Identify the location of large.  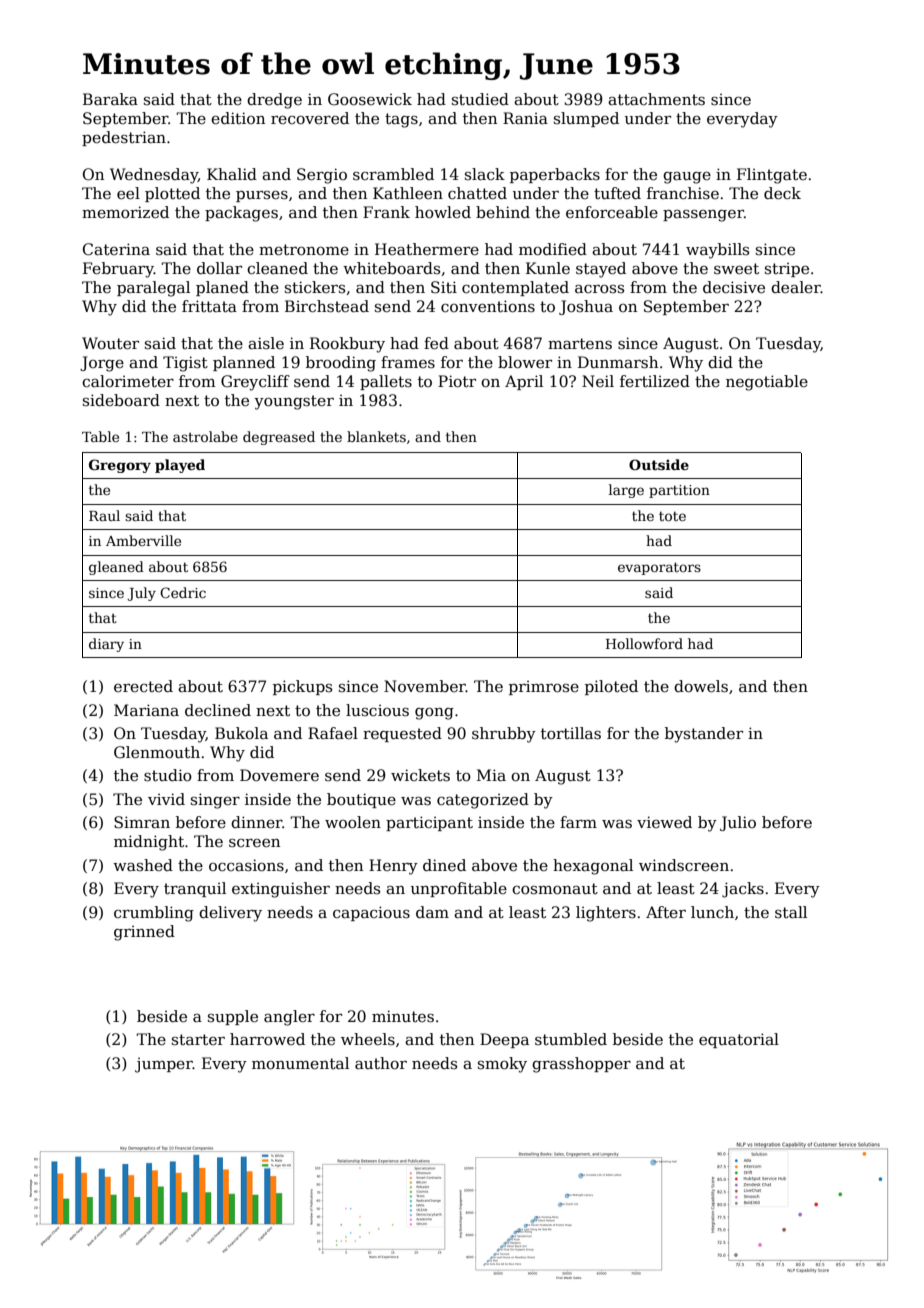
(626, 491).
